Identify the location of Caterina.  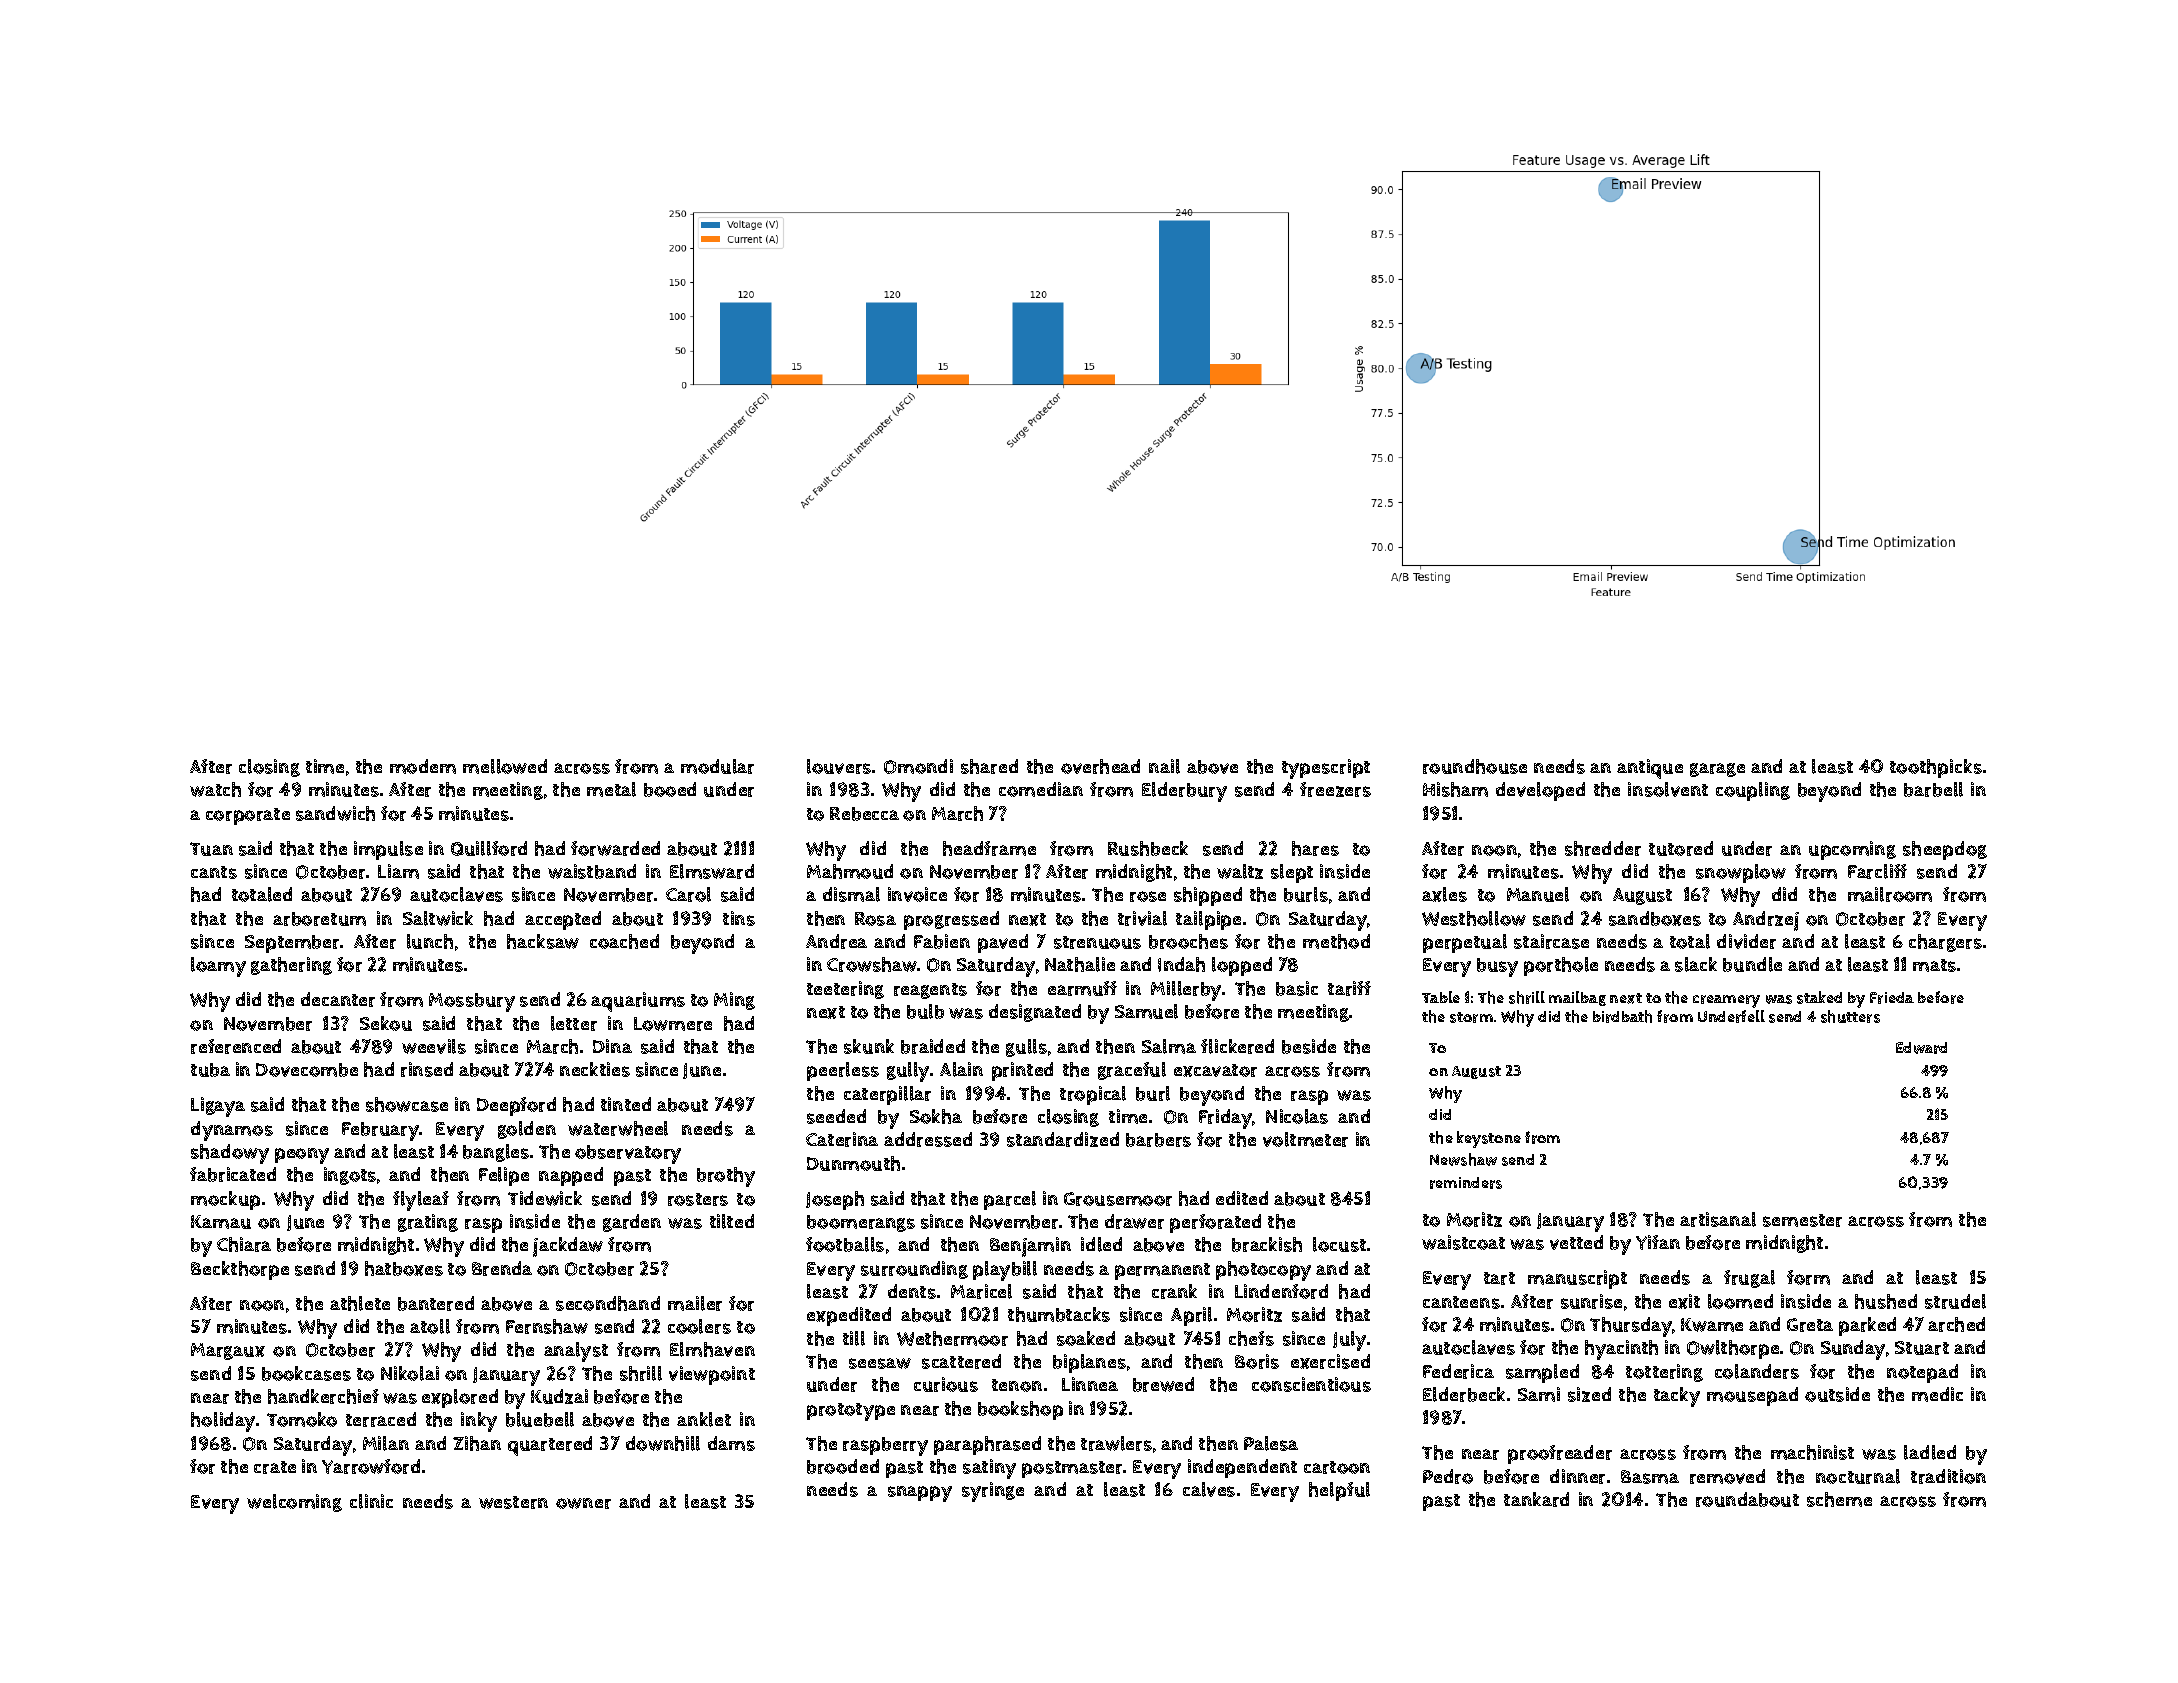
(842, 1139).
